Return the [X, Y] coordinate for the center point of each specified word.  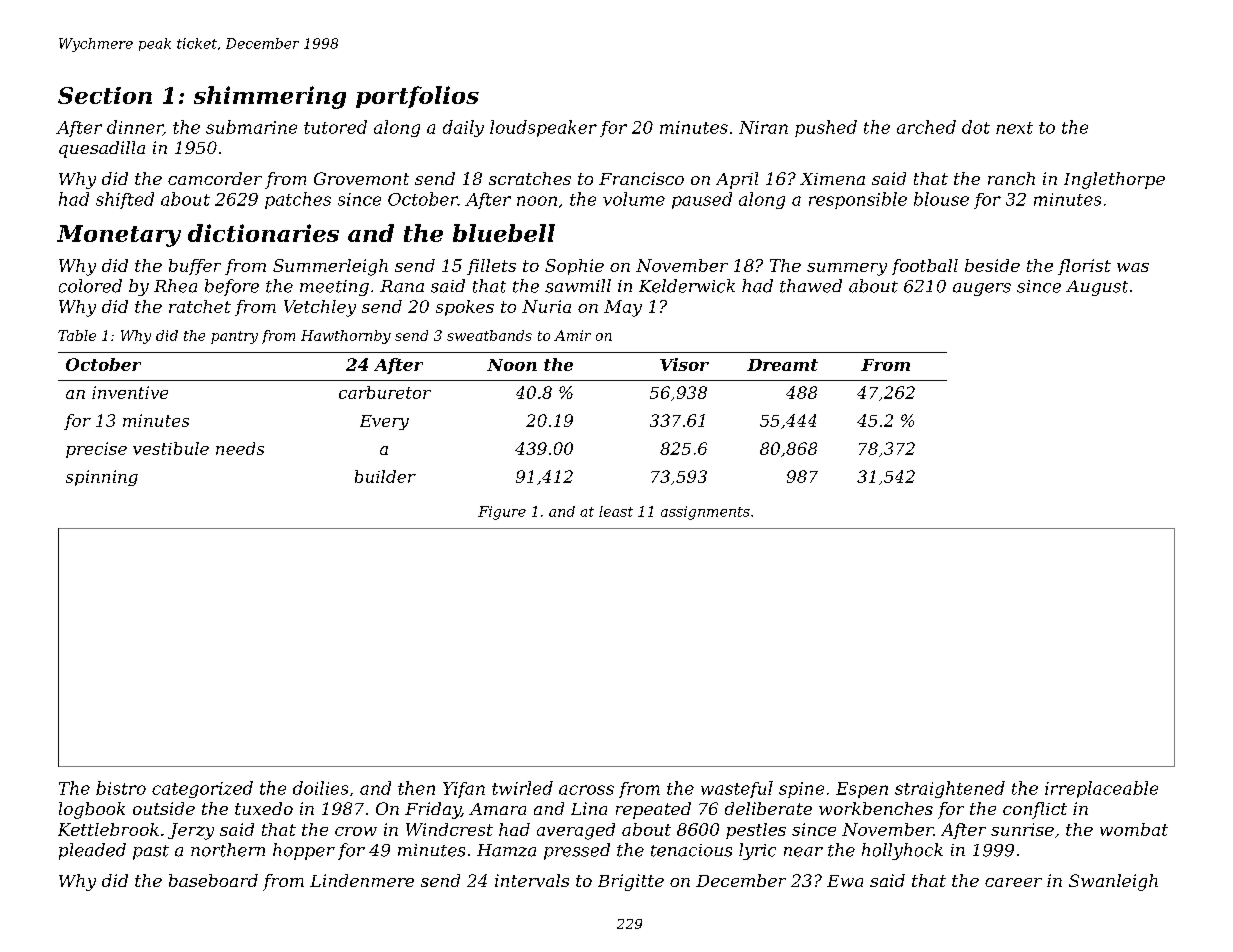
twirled [522, 788]
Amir [572, 335]
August [1097, 288]
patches [298, 200]
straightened [950, 789]
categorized [202, 789]
